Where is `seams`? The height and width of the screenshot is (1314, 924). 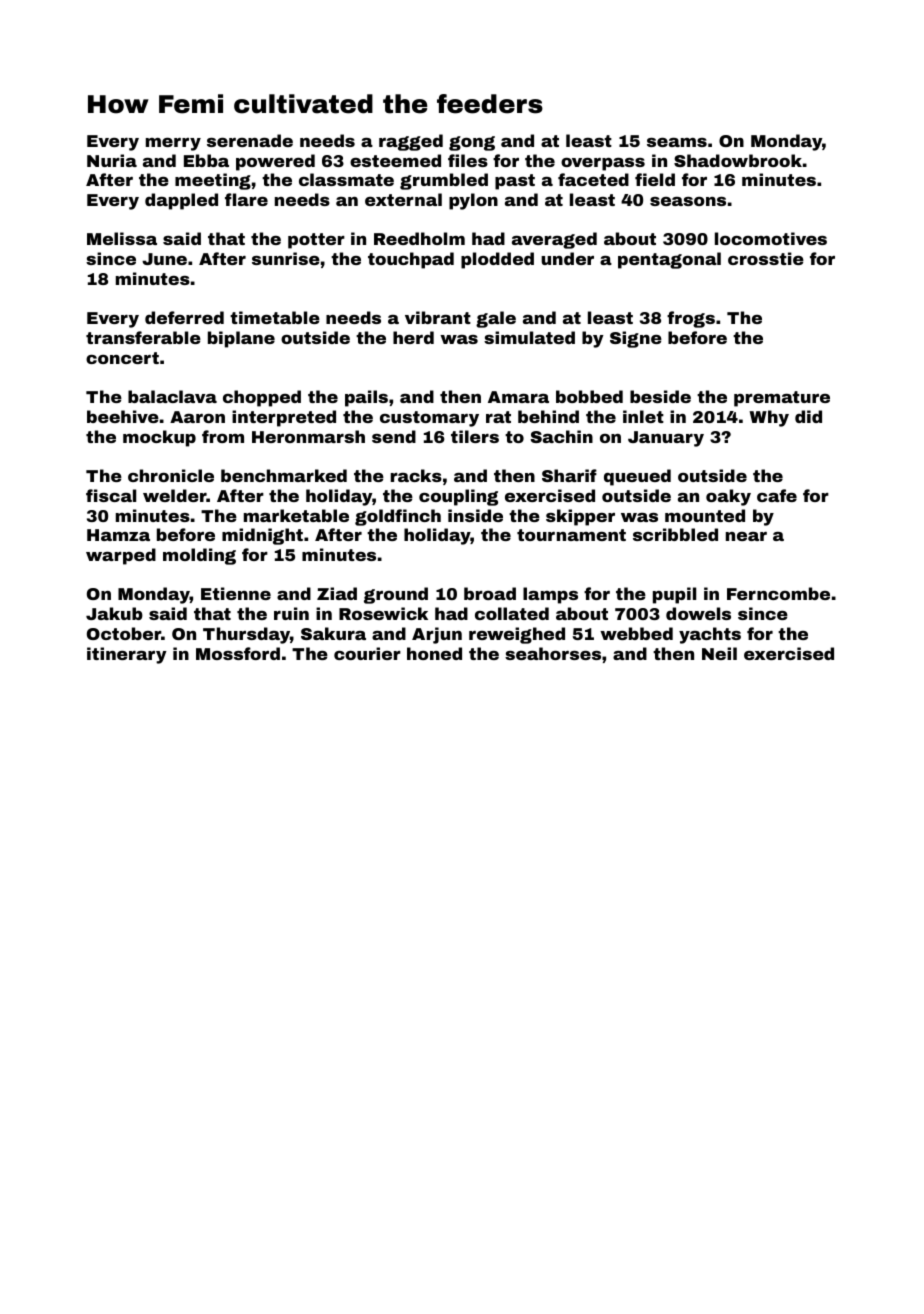
seams is located at coordinates (677, 142).
